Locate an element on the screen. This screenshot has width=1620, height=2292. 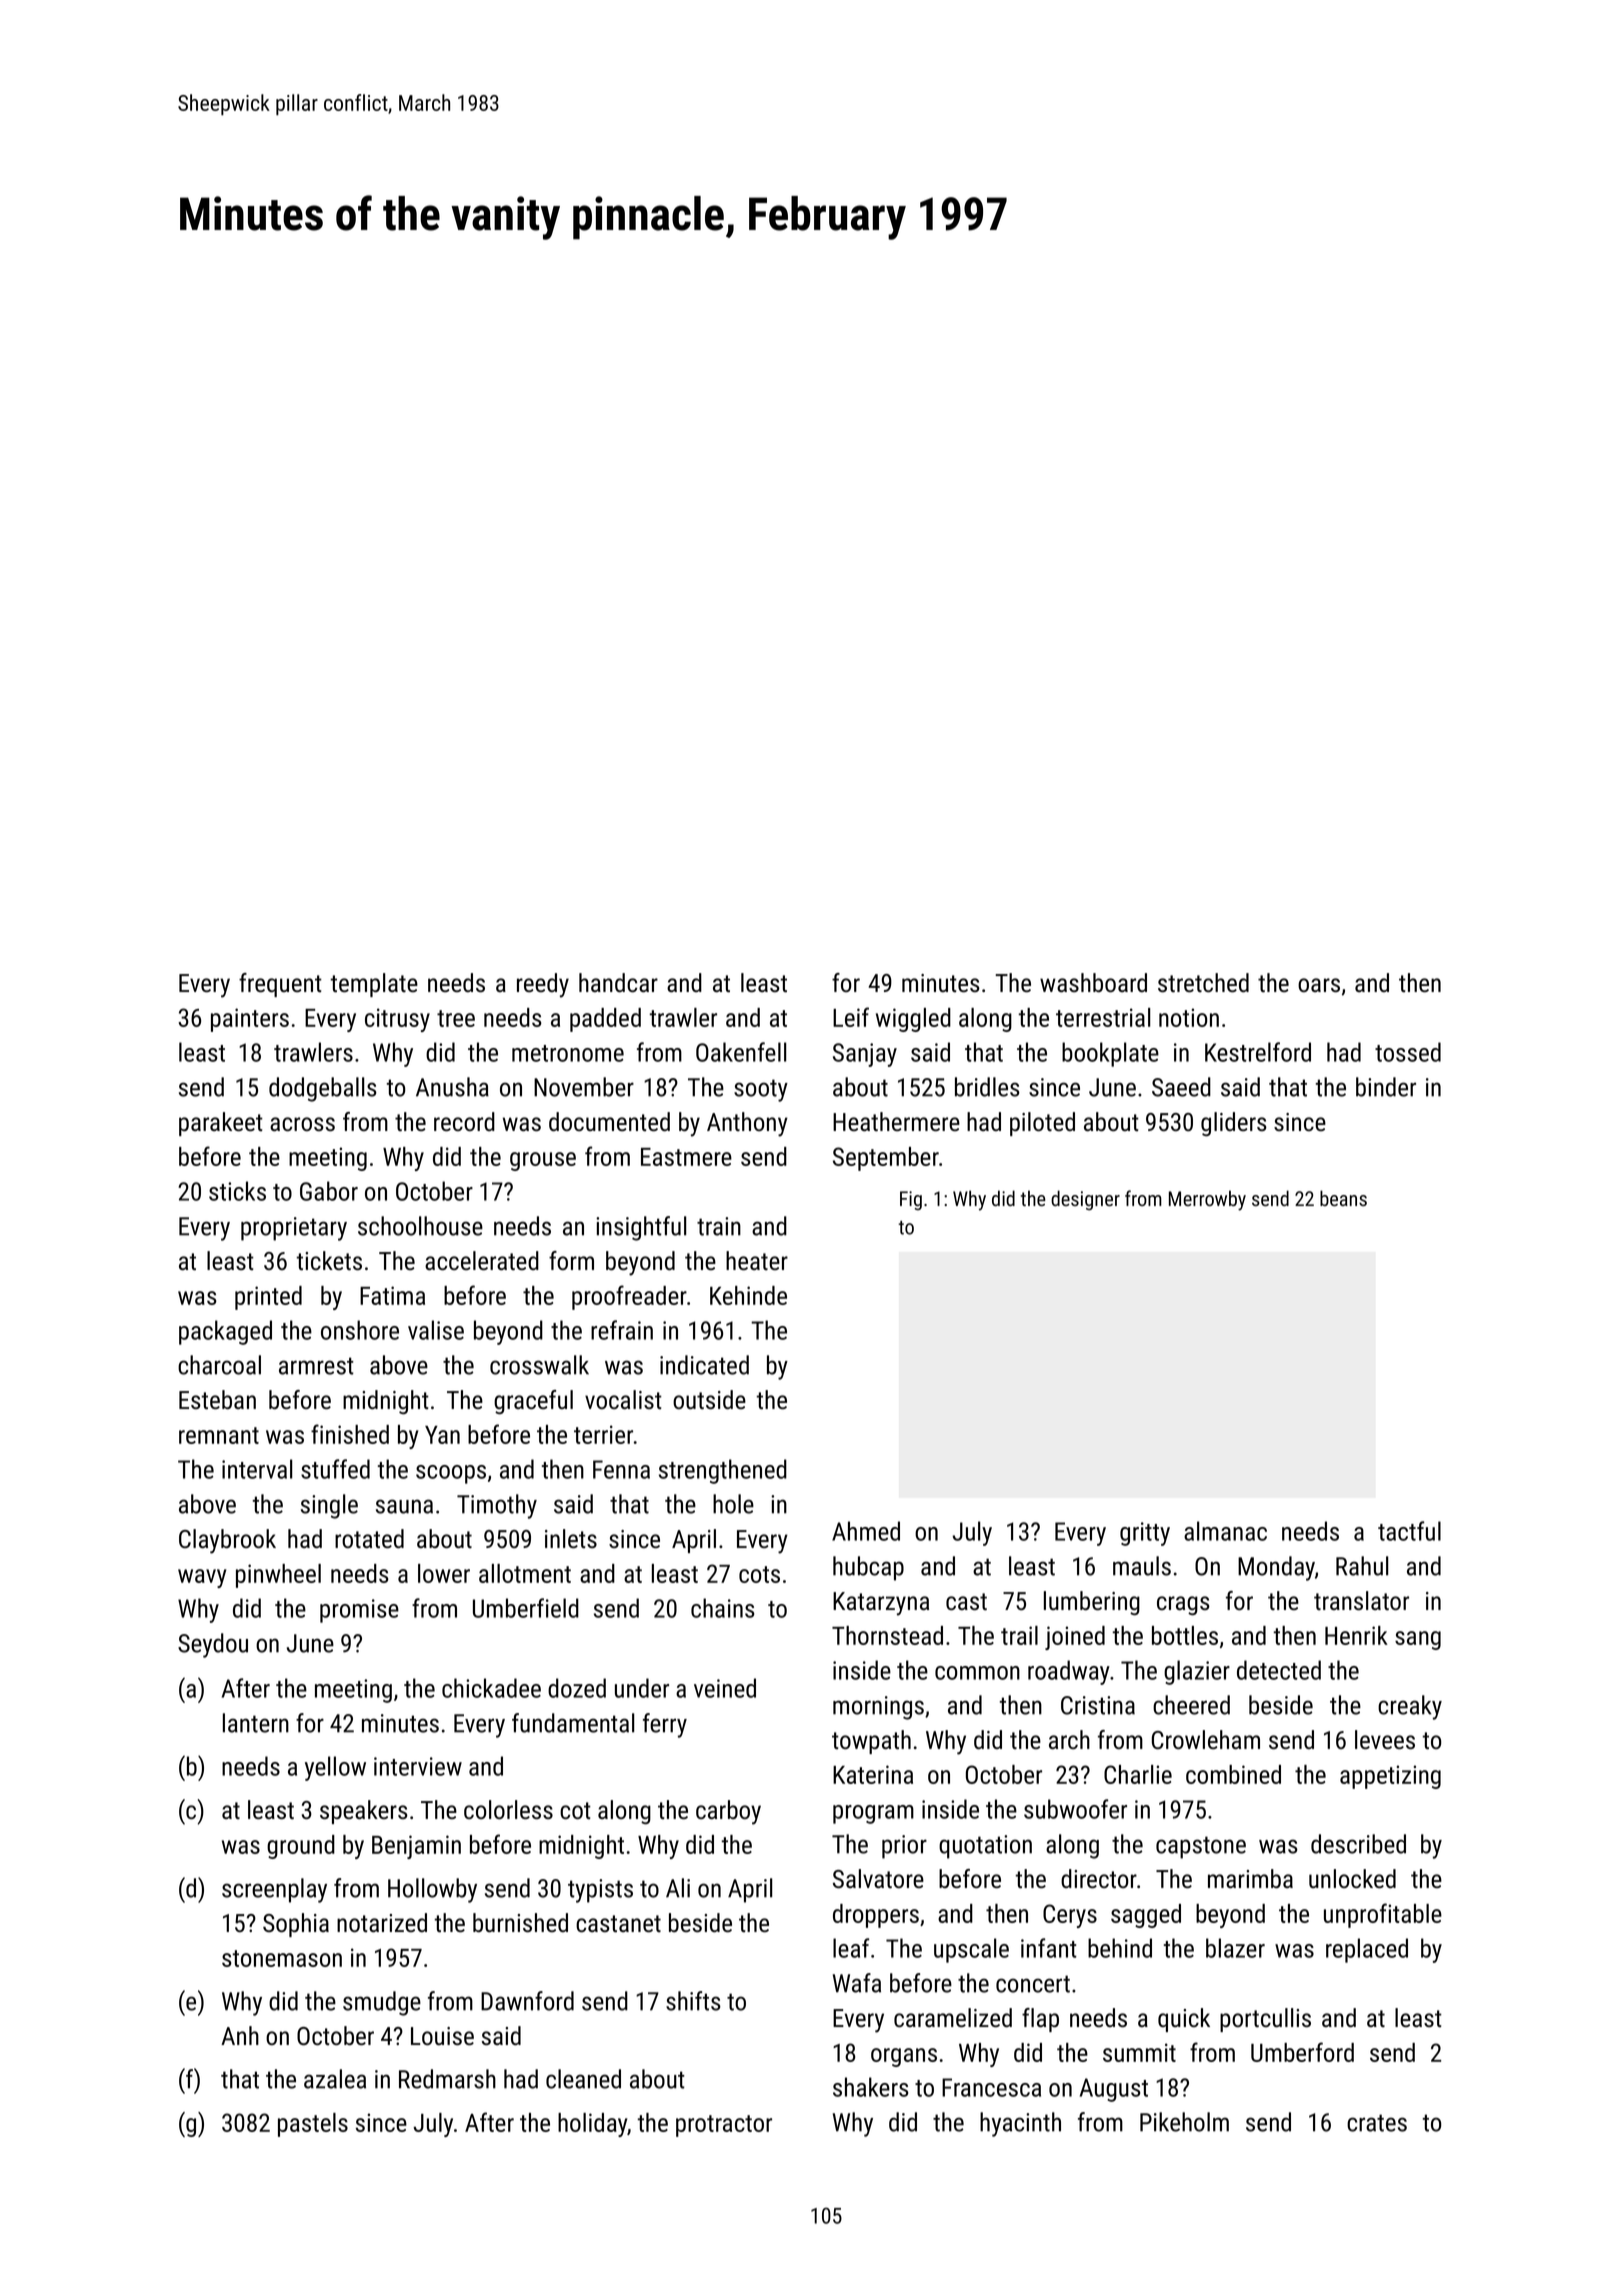
wiggled is located at coordinates (913, 1020).
